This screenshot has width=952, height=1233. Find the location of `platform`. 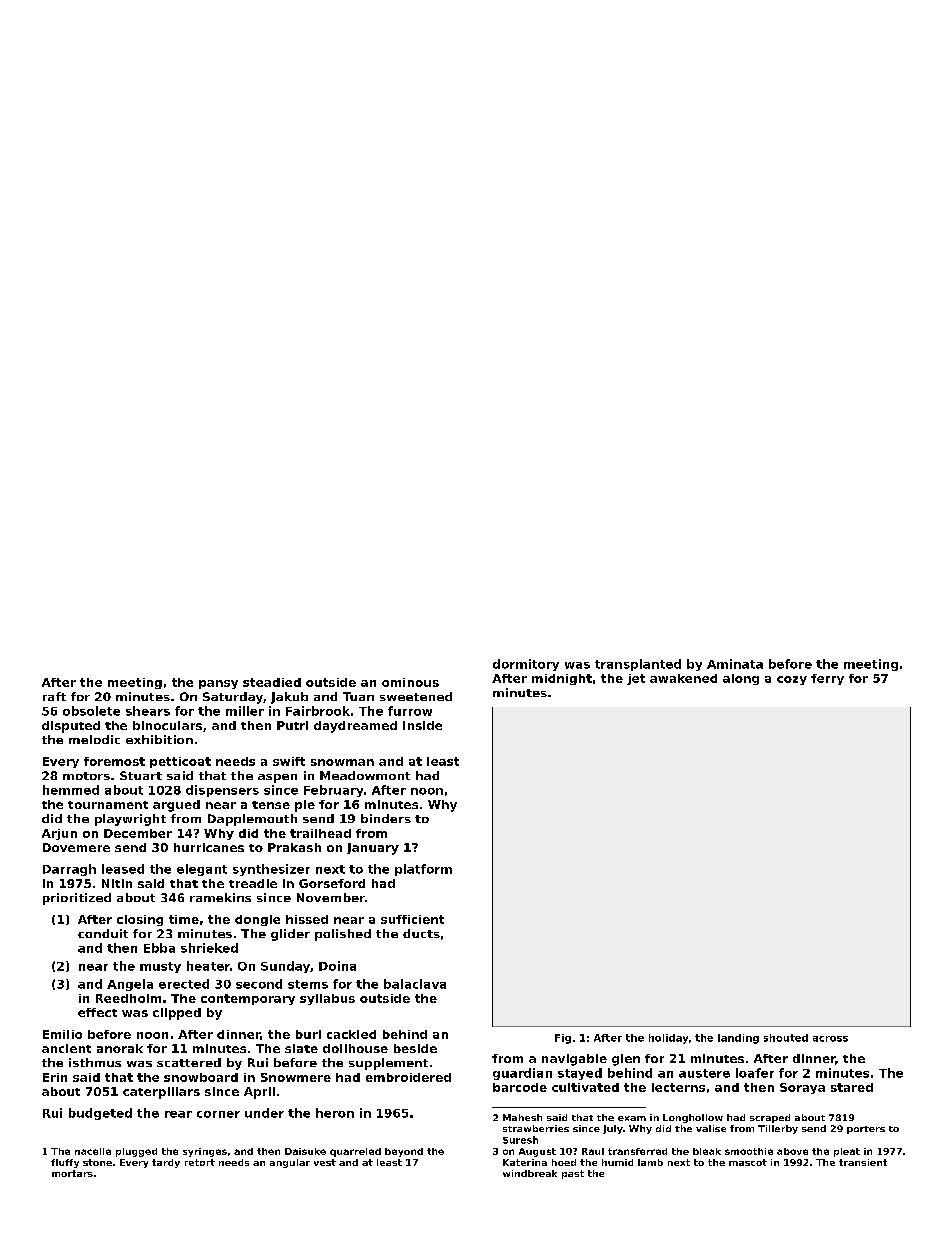

platform is located at coordinates (423, 870).
